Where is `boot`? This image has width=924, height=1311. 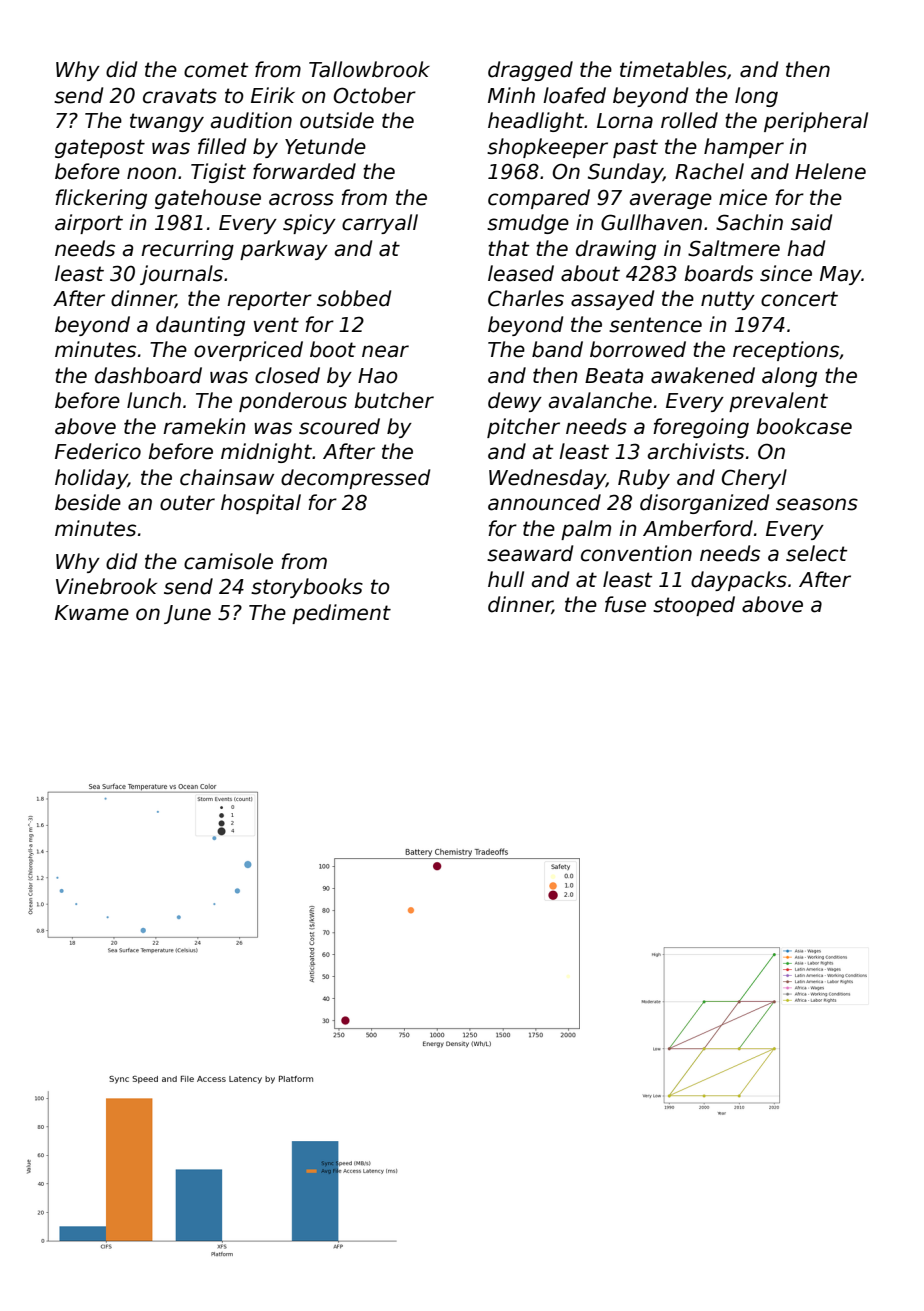
boot is located at coordinates (333, 349).
